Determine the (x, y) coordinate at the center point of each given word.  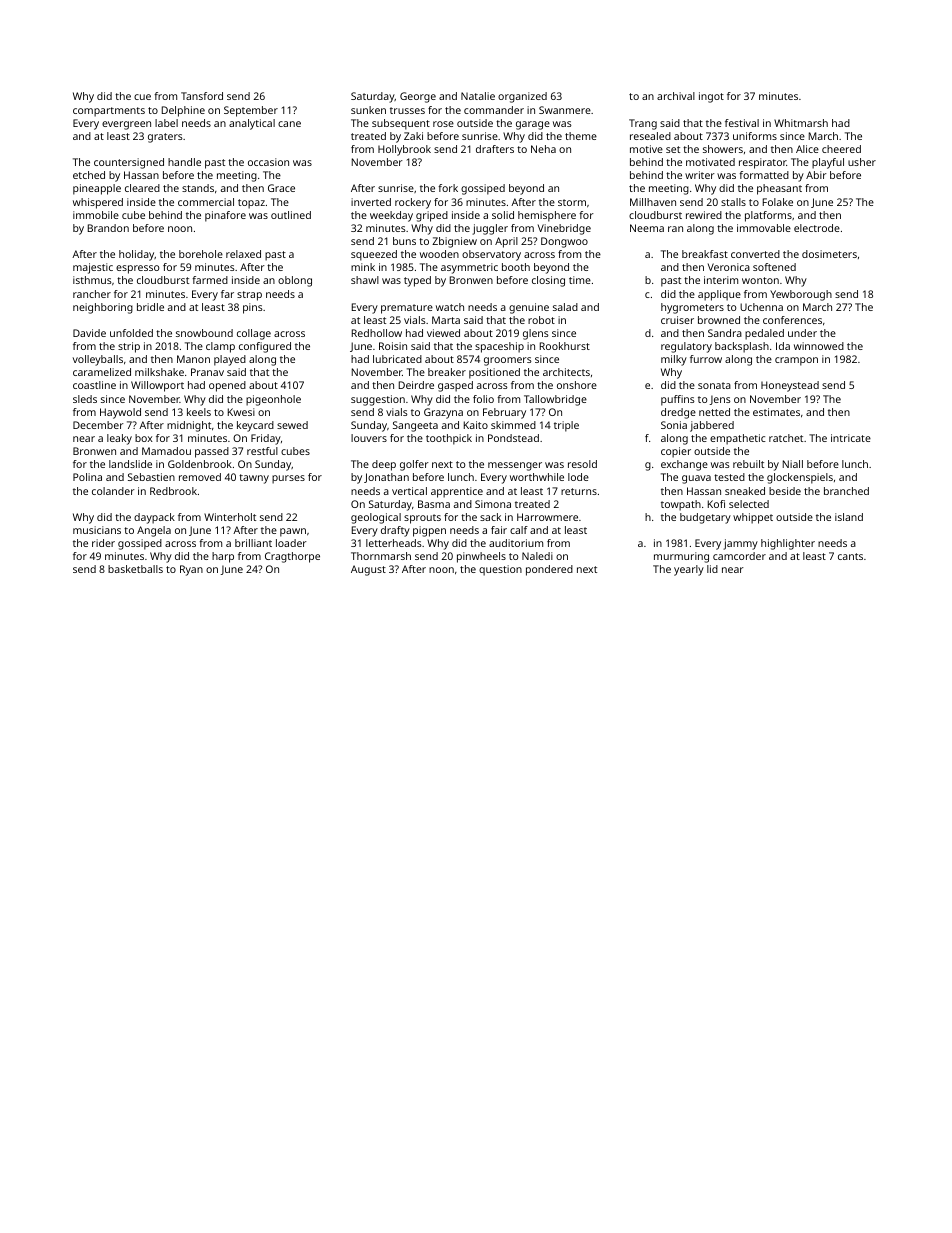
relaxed (243, 254)
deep (384, 465)
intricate (851, 438)
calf (519, 530)
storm (572, 202)
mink (363, 267)
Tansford (202, 96)
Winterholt (230, 517)
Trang (643, 124)
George (418, 97)
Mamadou (166, 451)
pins (253, 308)
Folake (778, 202)
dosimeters (829, 254)
